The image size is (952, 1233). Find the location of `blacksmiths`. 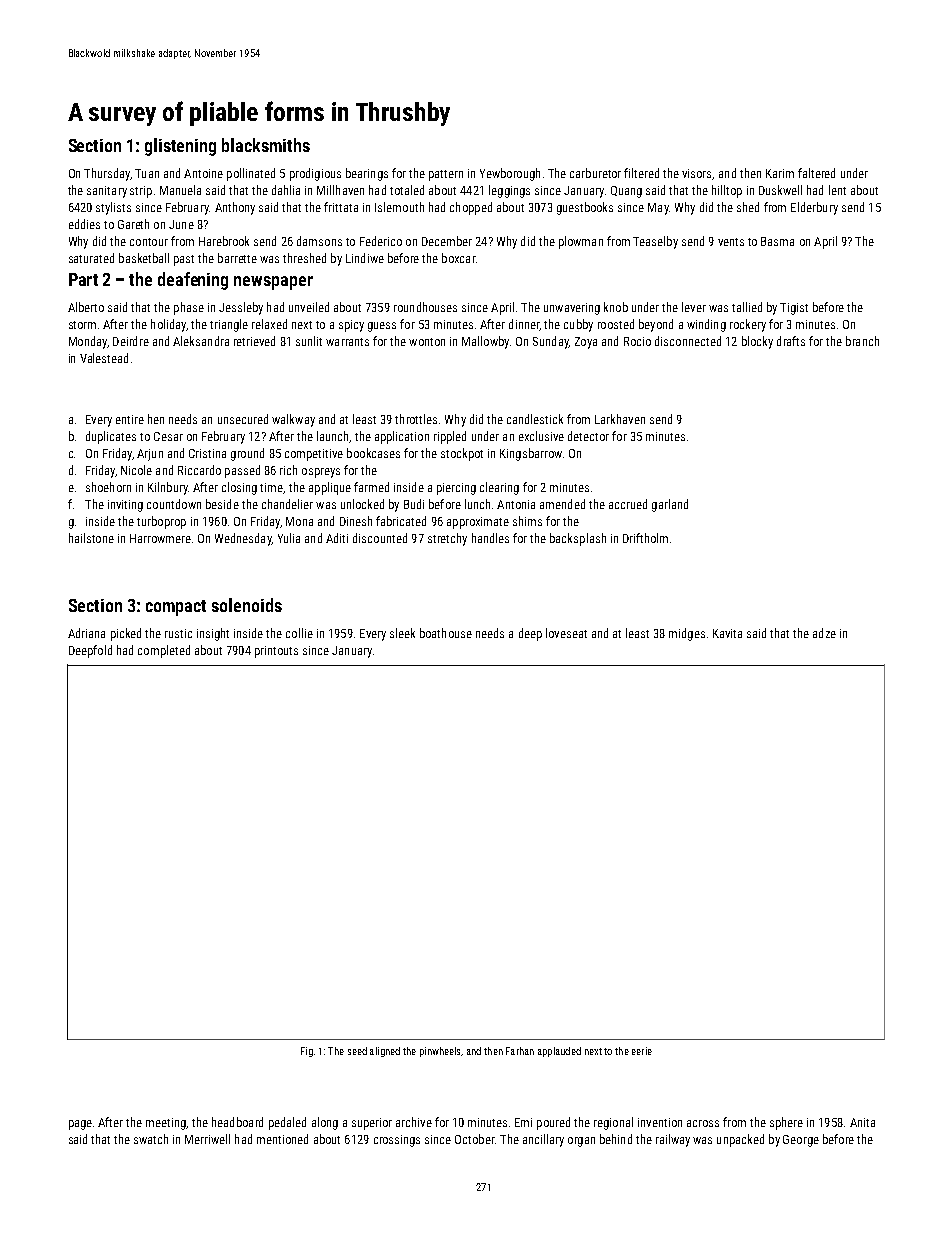

blacksmiths is located at coordinates (266, 145).
